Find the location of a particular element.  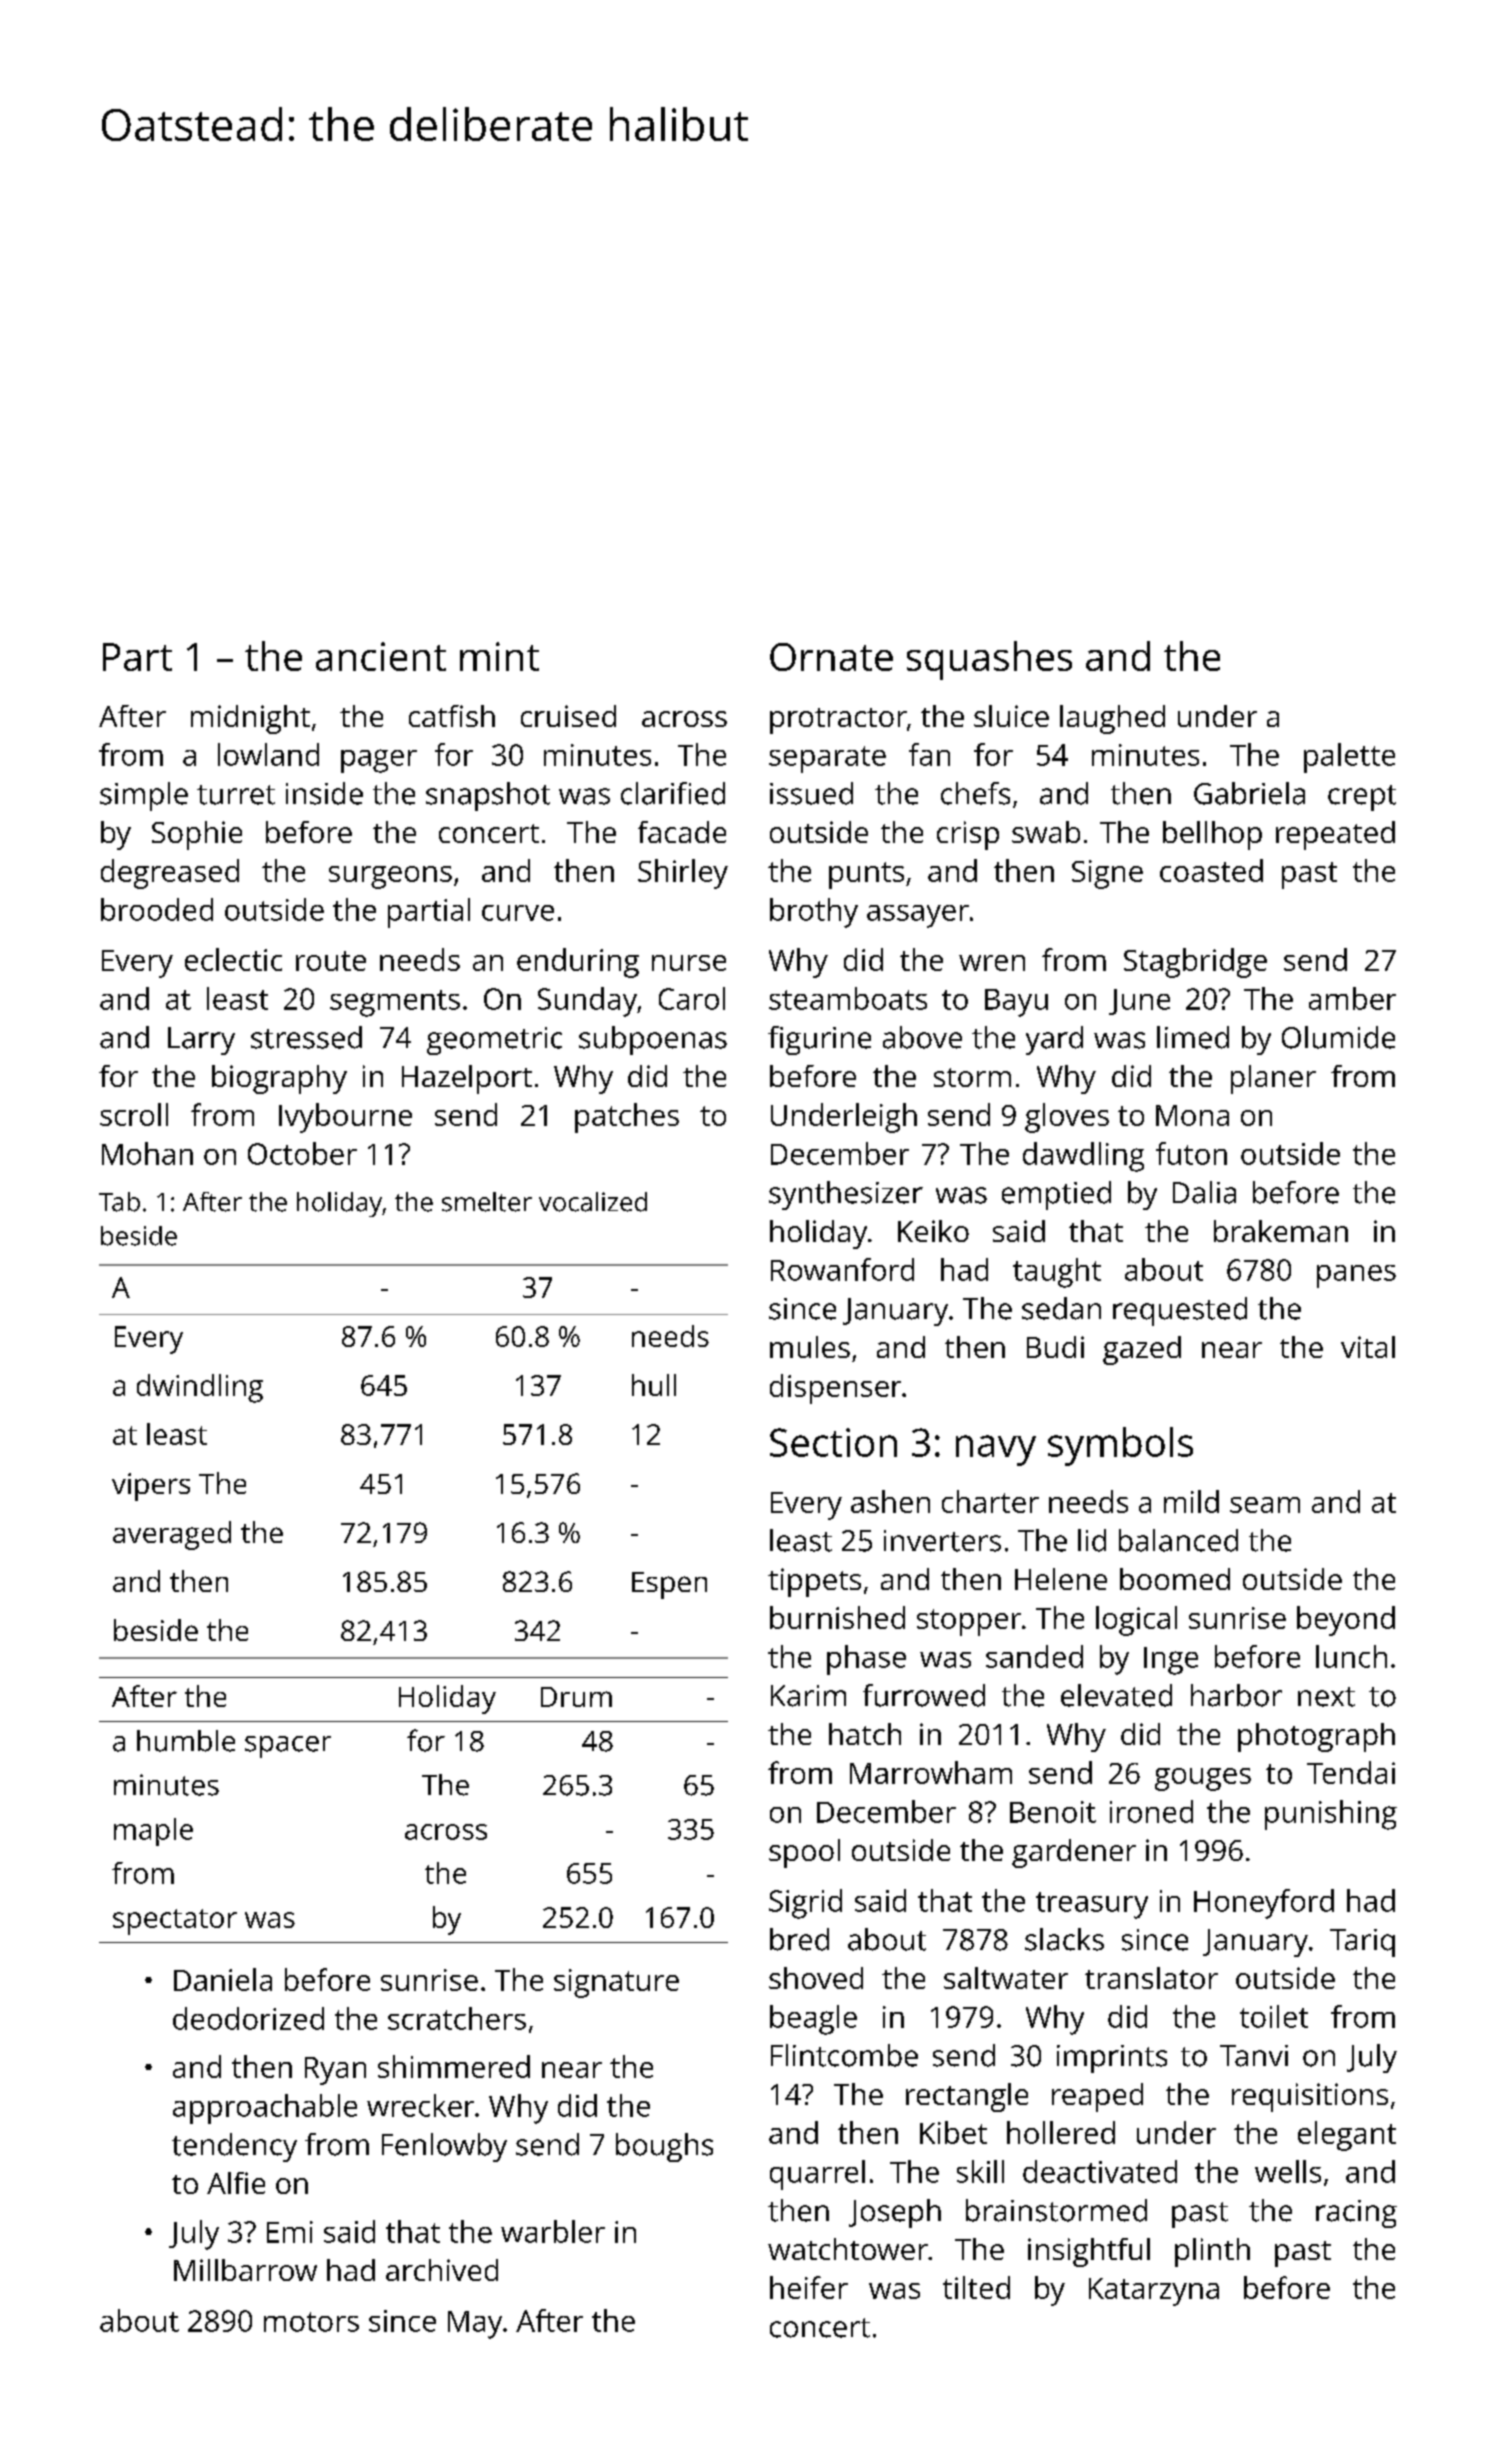

Emi is located at coordinates (290, 2232).
